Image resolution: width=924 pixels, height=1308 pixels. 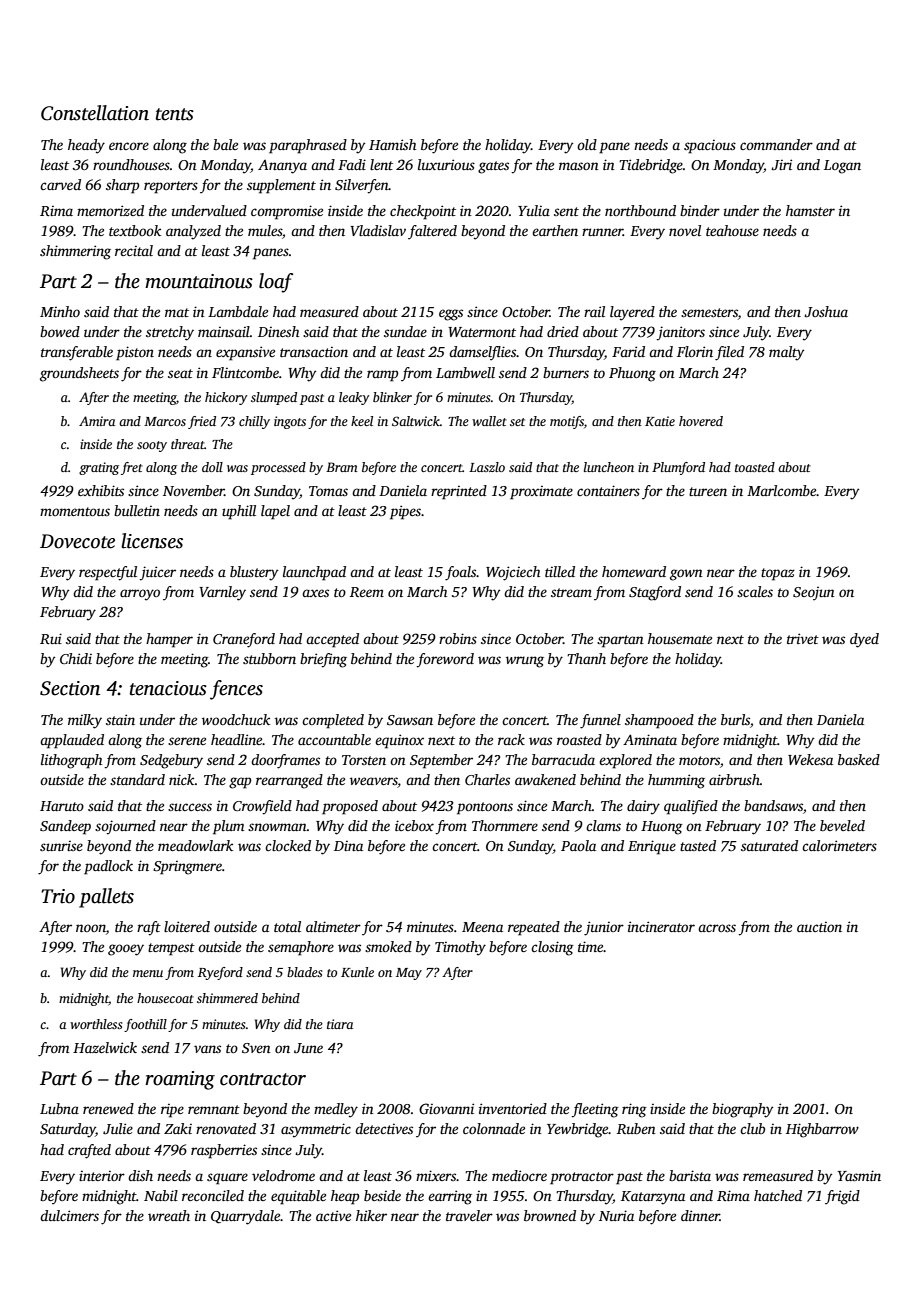 What do you see at coordinates (659, 721) in the document?
I see `shampooed` at bounding box center [659, 721].
